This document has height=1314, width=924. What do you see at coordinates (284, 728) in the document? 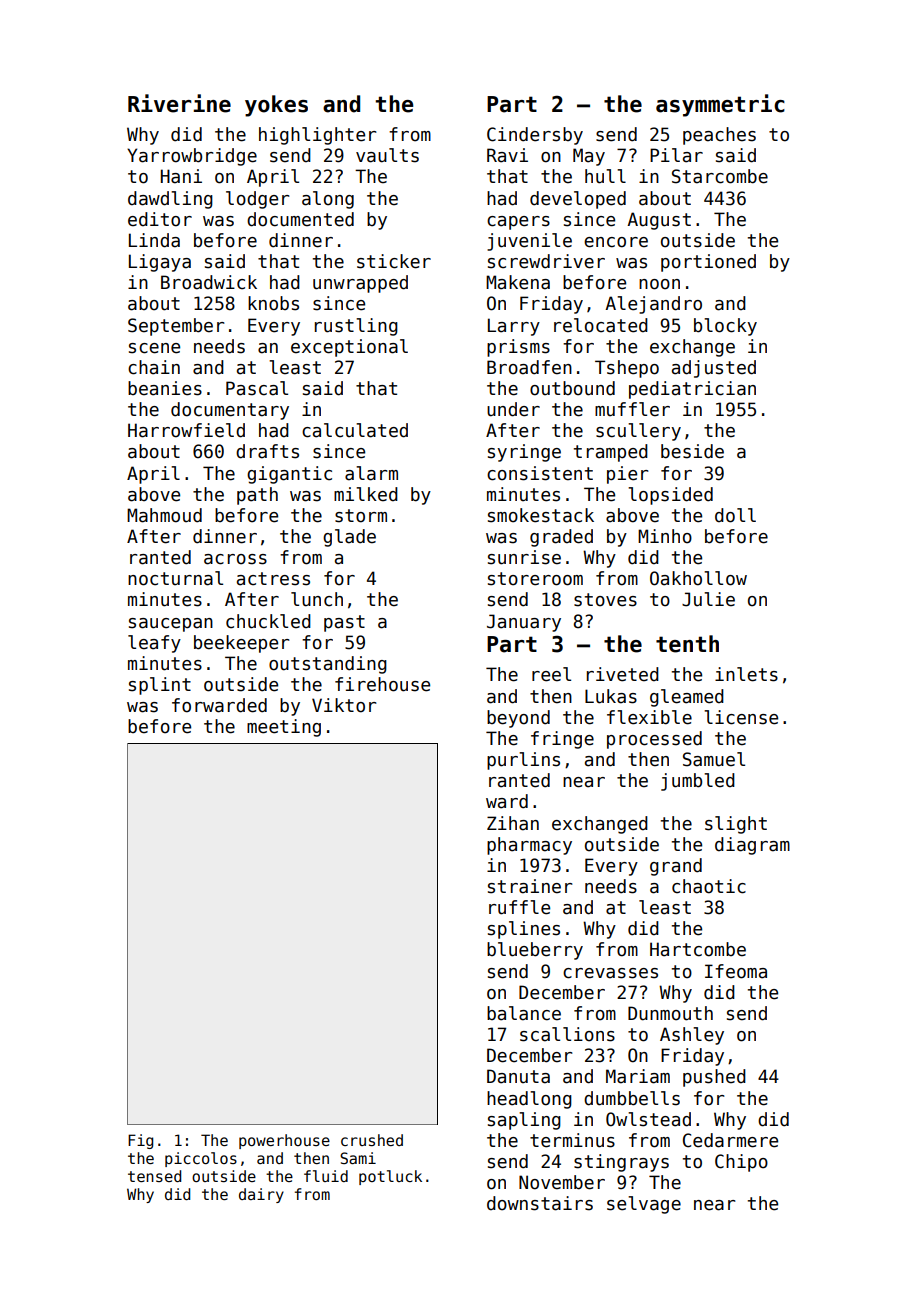
I see `meeting` at bounding box center [284, 728].
